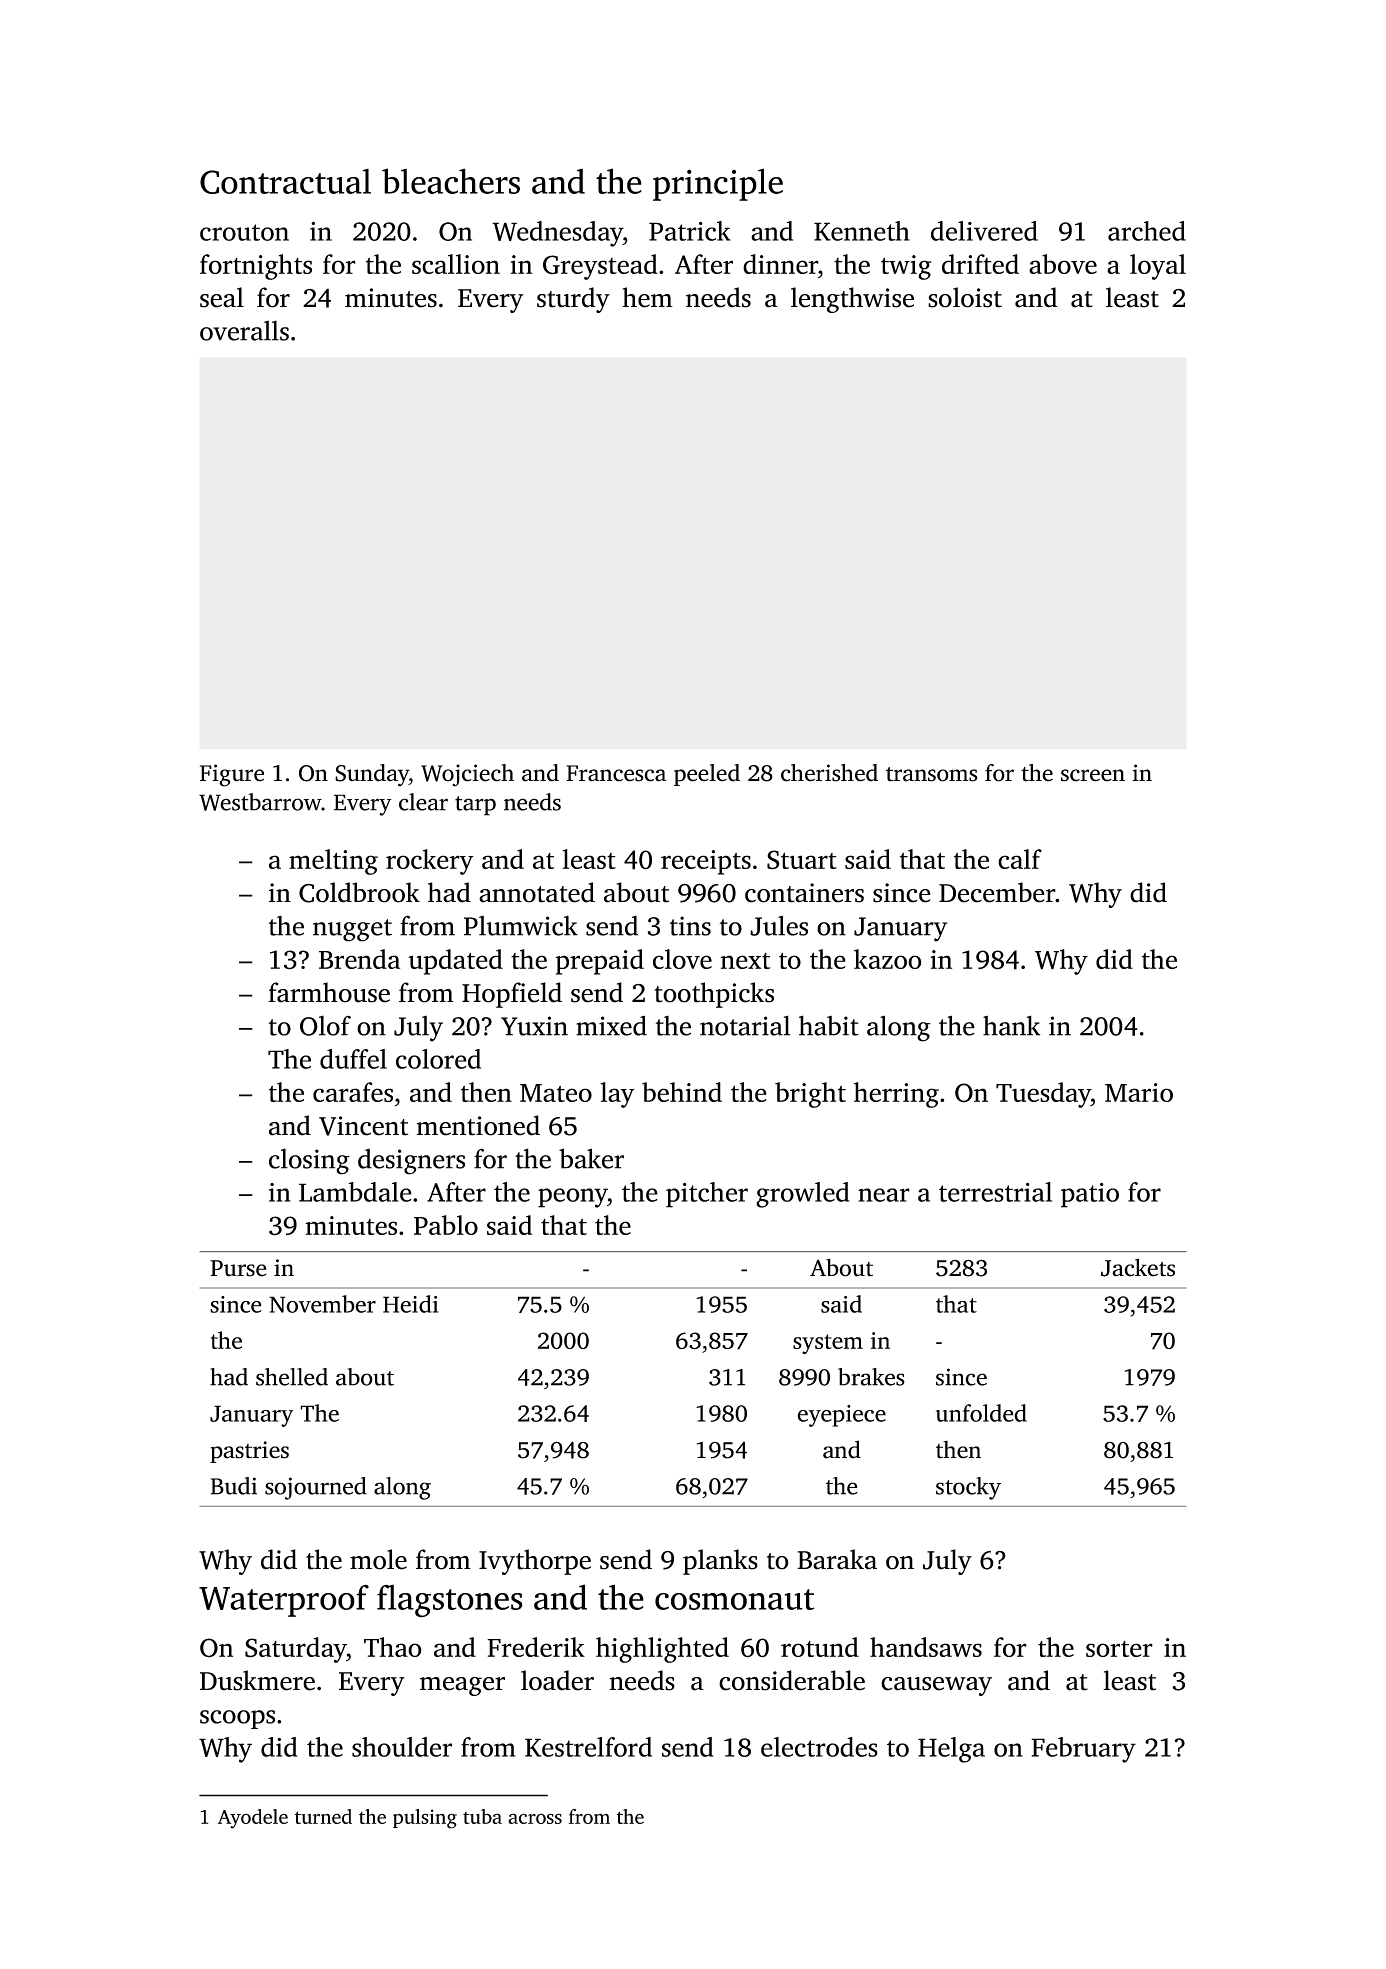 This screenshot has height=1969, width=1386. Describe the element at coordinates (611, 1025) in the screenshot. I see `mixed` at that location.
